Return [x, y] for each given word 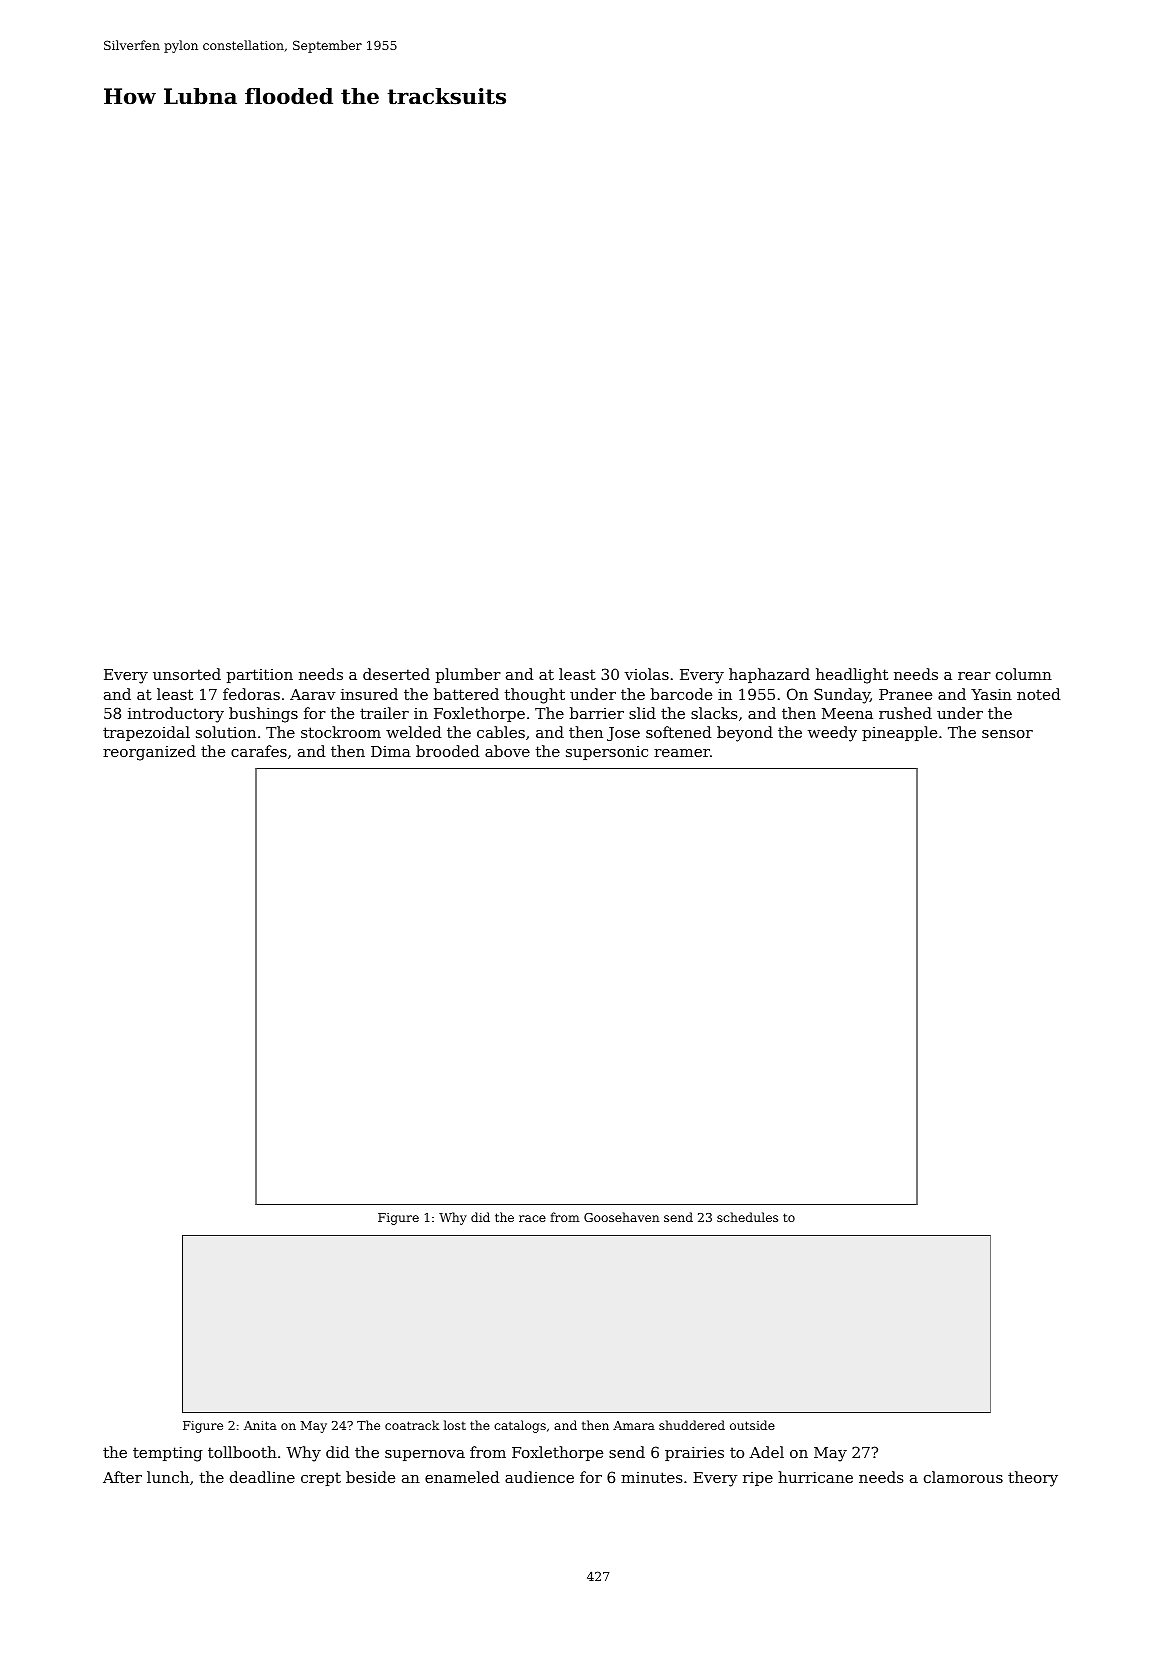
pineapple [899, 733]
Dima [391, 751]
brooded [448, 751]
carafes [259, 751]
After [122, 1477]
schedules [747, 1217]
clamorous [963, 1477]
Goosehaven [621, 1217]
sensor [1007, 734]
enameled [462, 1477]
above [507, 751]
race [532, 1218]
